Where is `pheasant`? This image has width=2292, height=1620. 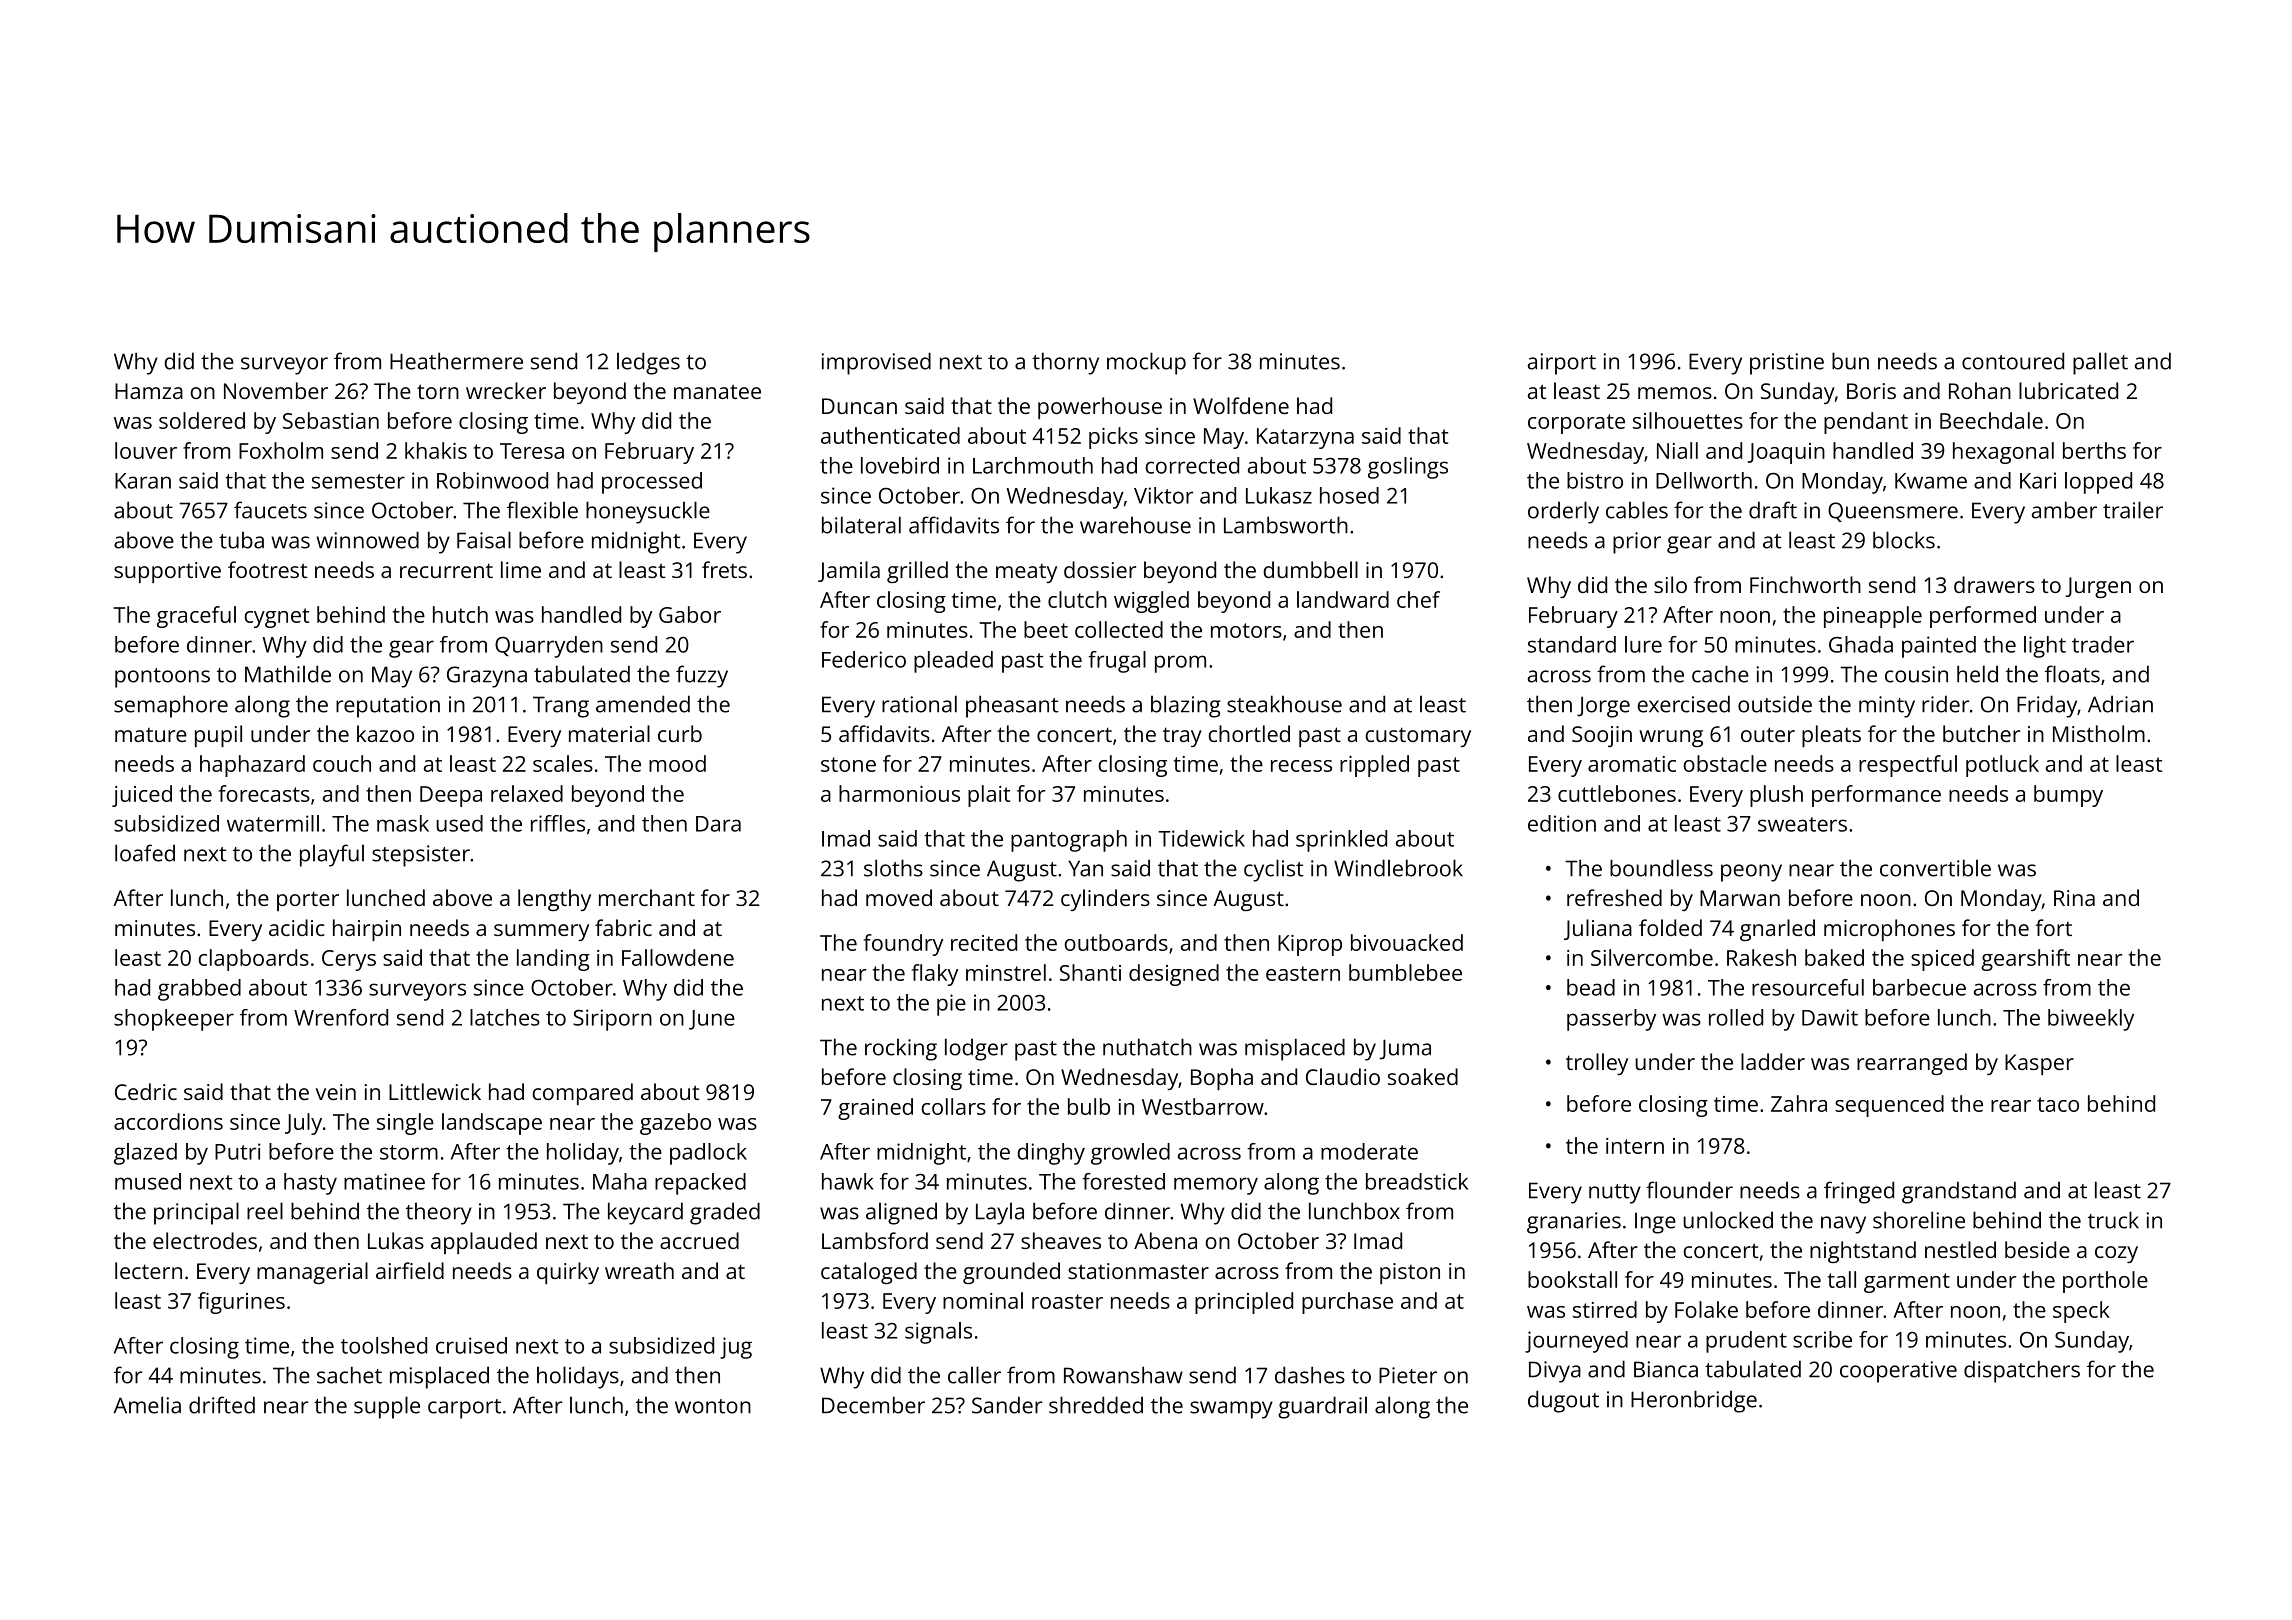 pheasant is located at coordinates (1012, 706).
